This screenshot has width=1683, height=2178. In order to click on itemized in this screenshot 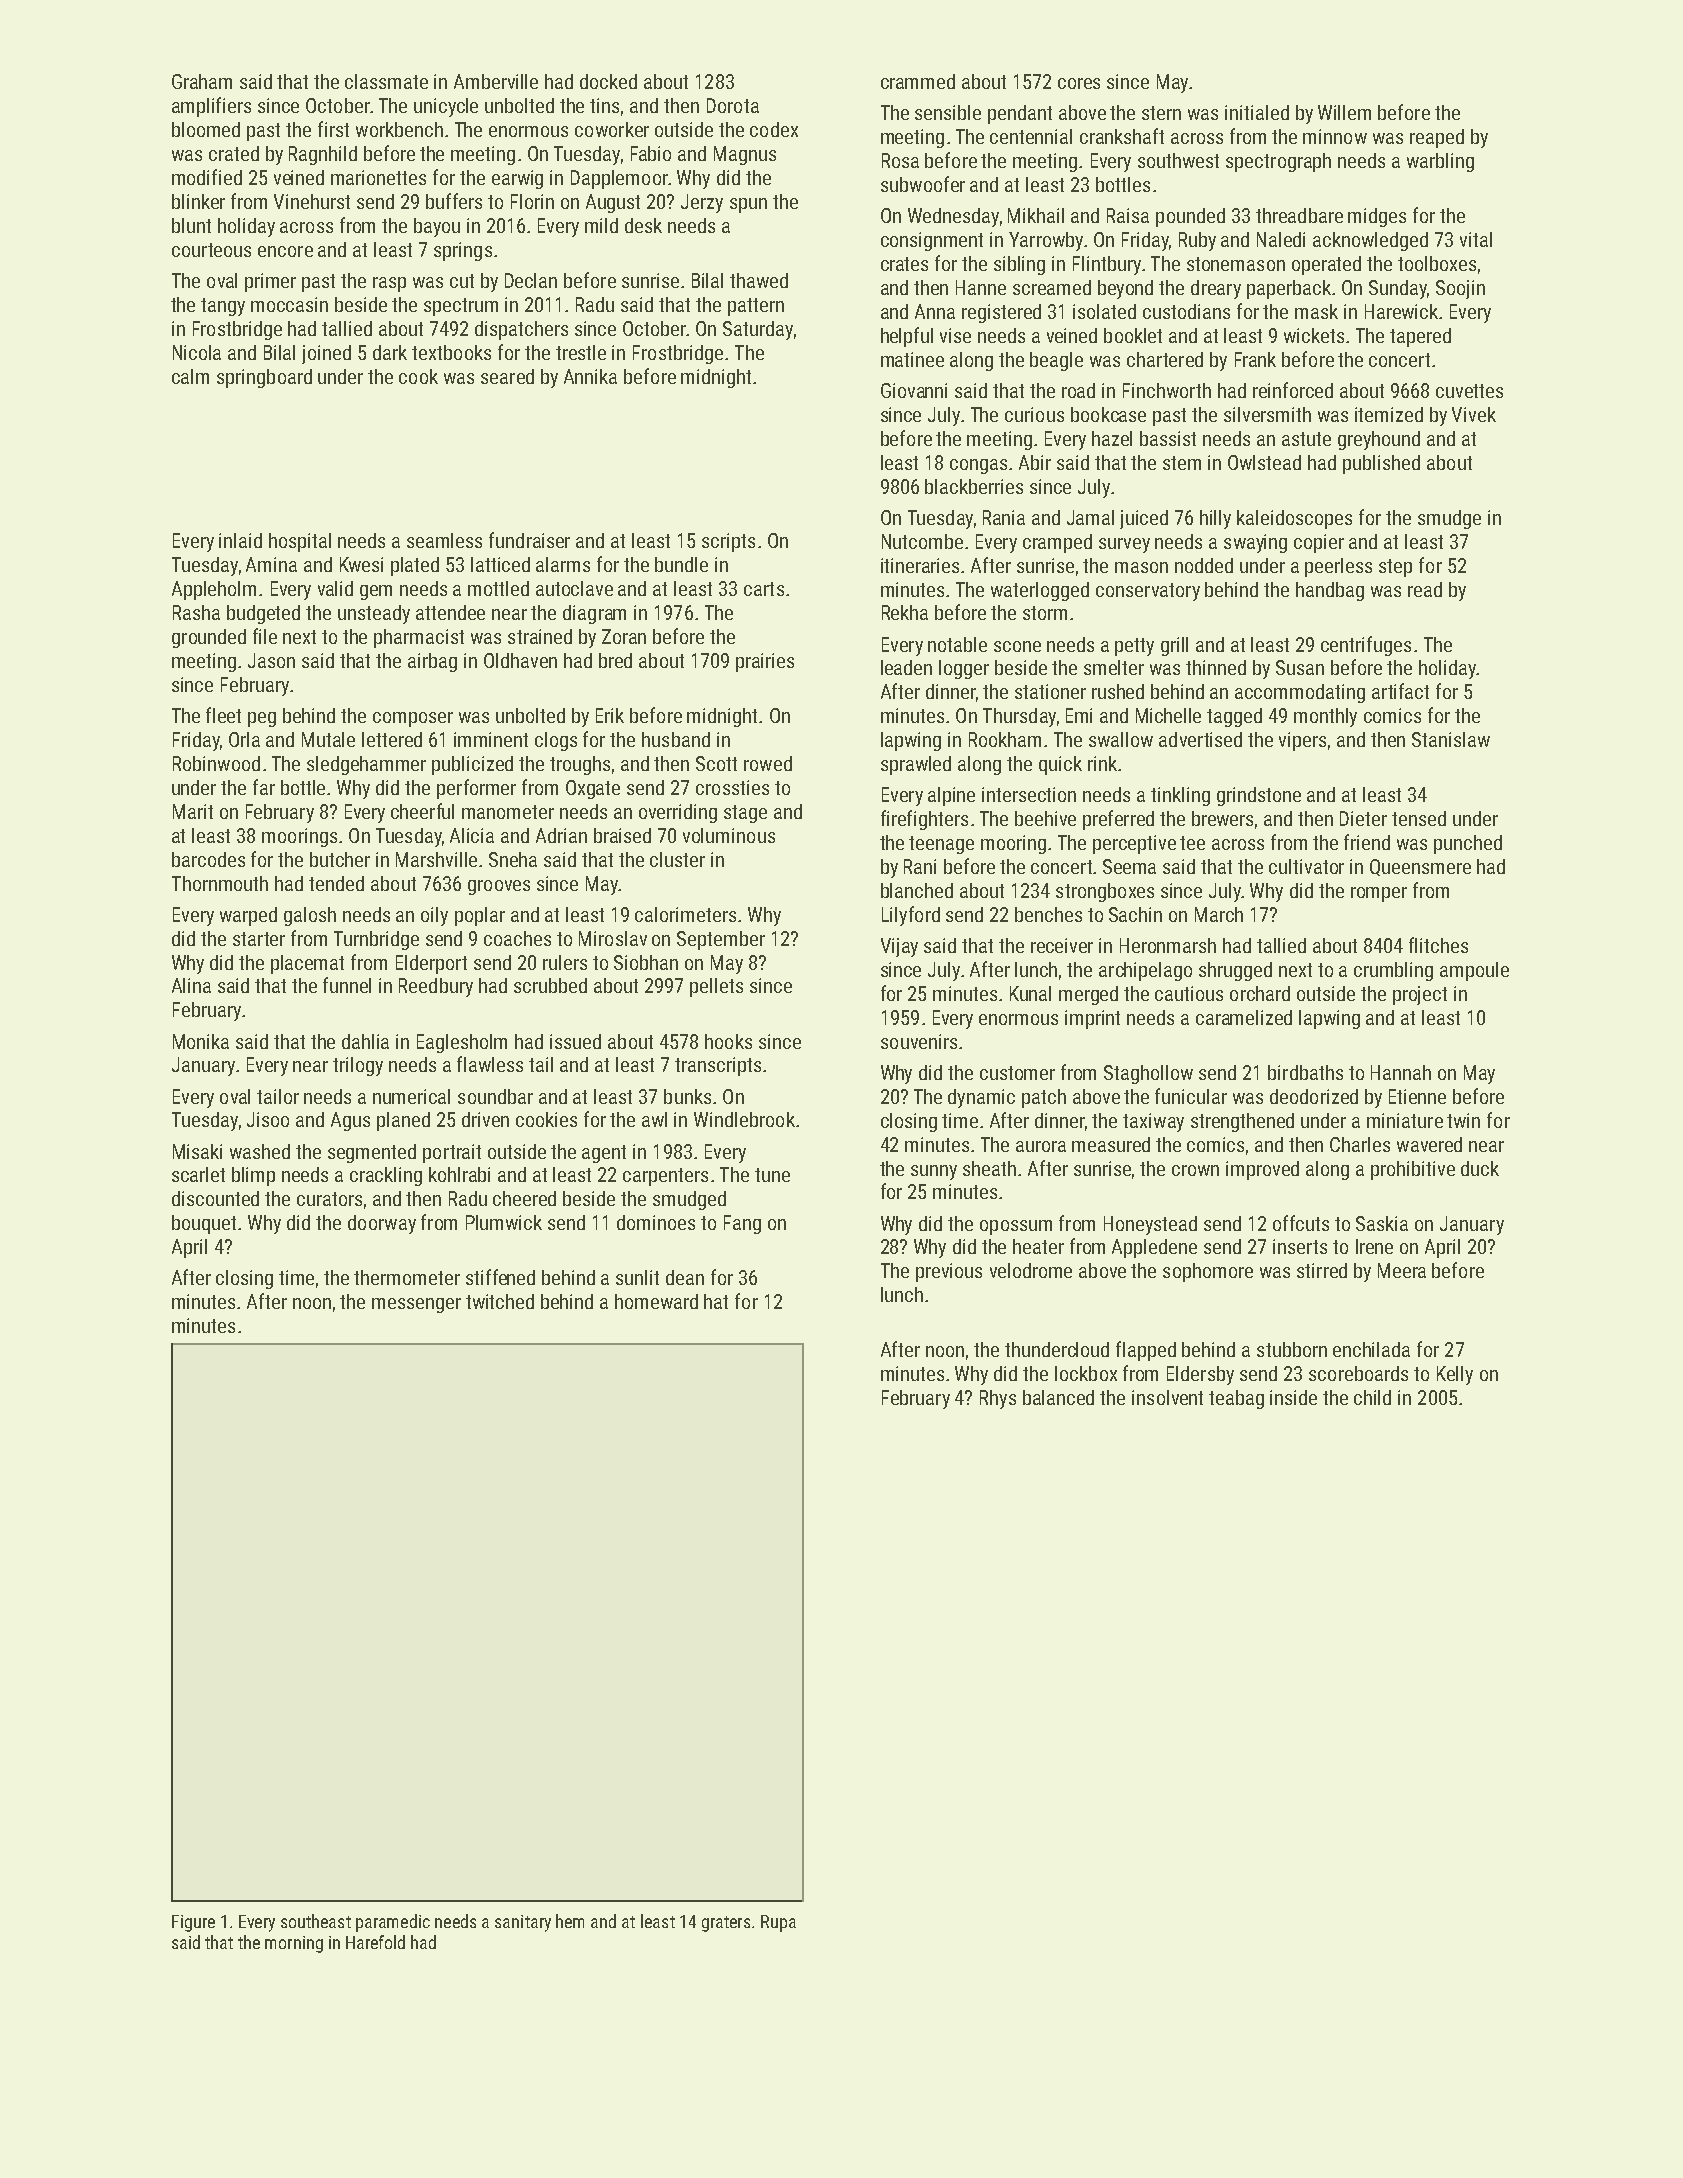, I will do `click(1389, 414)`.
